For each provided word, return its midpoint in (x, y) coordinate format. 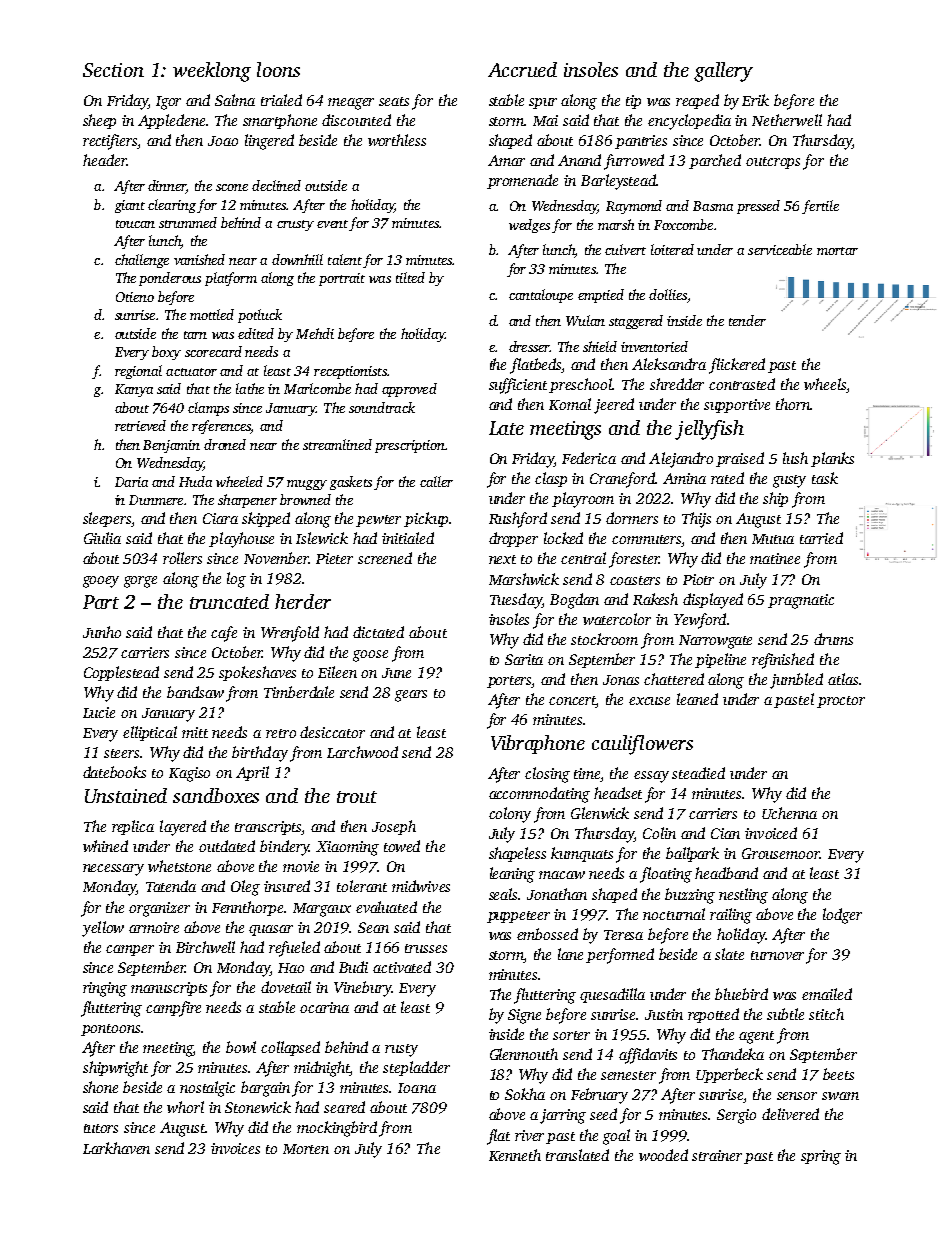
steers (121, 753)
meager (351, 104)
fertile (820, 207)
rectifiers (110, 142)
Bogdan (574, 601)
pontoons (110, 1030)
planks (832, 459)
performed (620, 956)
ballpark (692, 854)
